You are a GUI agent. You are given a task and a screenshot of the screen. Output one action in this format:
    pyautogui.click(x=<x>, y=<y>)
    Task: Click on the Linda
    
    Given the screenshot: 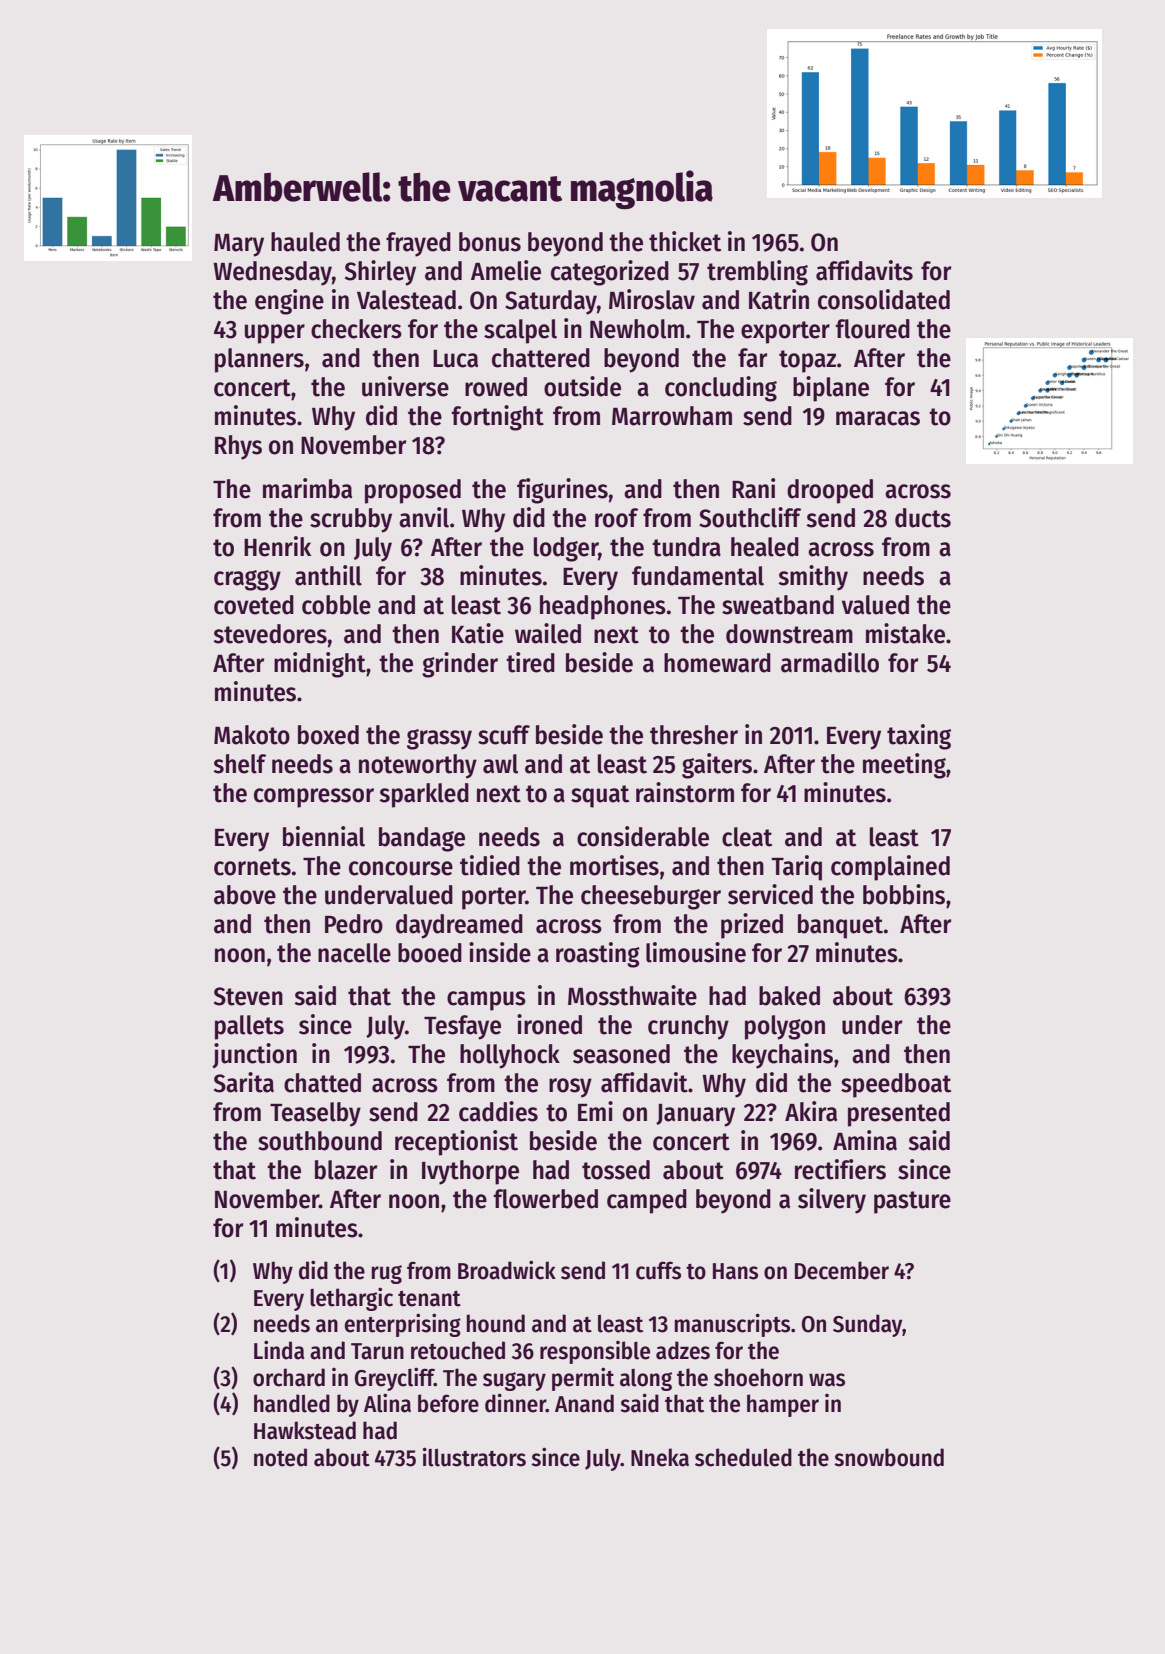 What is the action you would take?
    pyautogui.click(x=279, y=1350)
